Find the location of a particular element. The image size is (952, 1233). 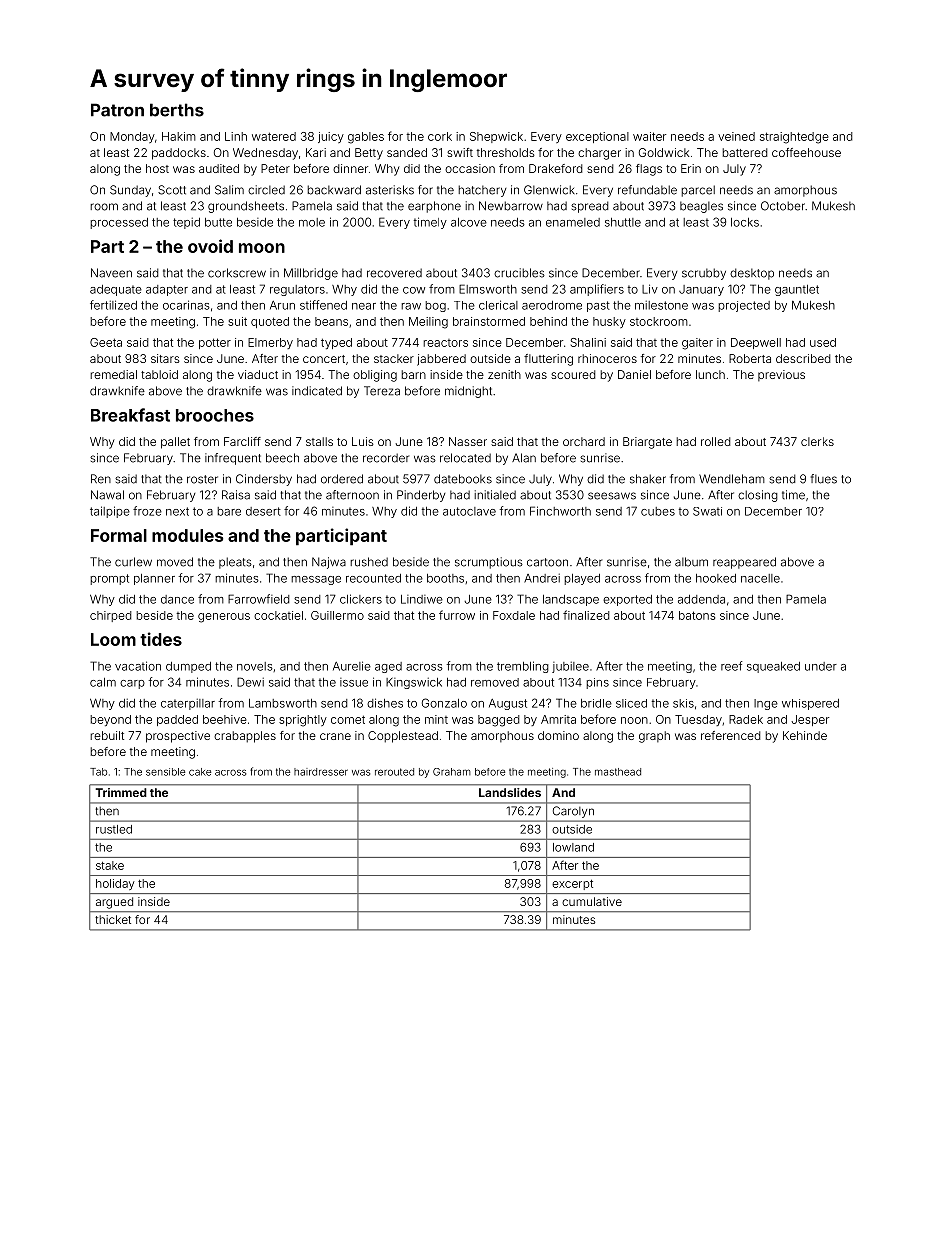

locks is located at coordinates (745, 222).
